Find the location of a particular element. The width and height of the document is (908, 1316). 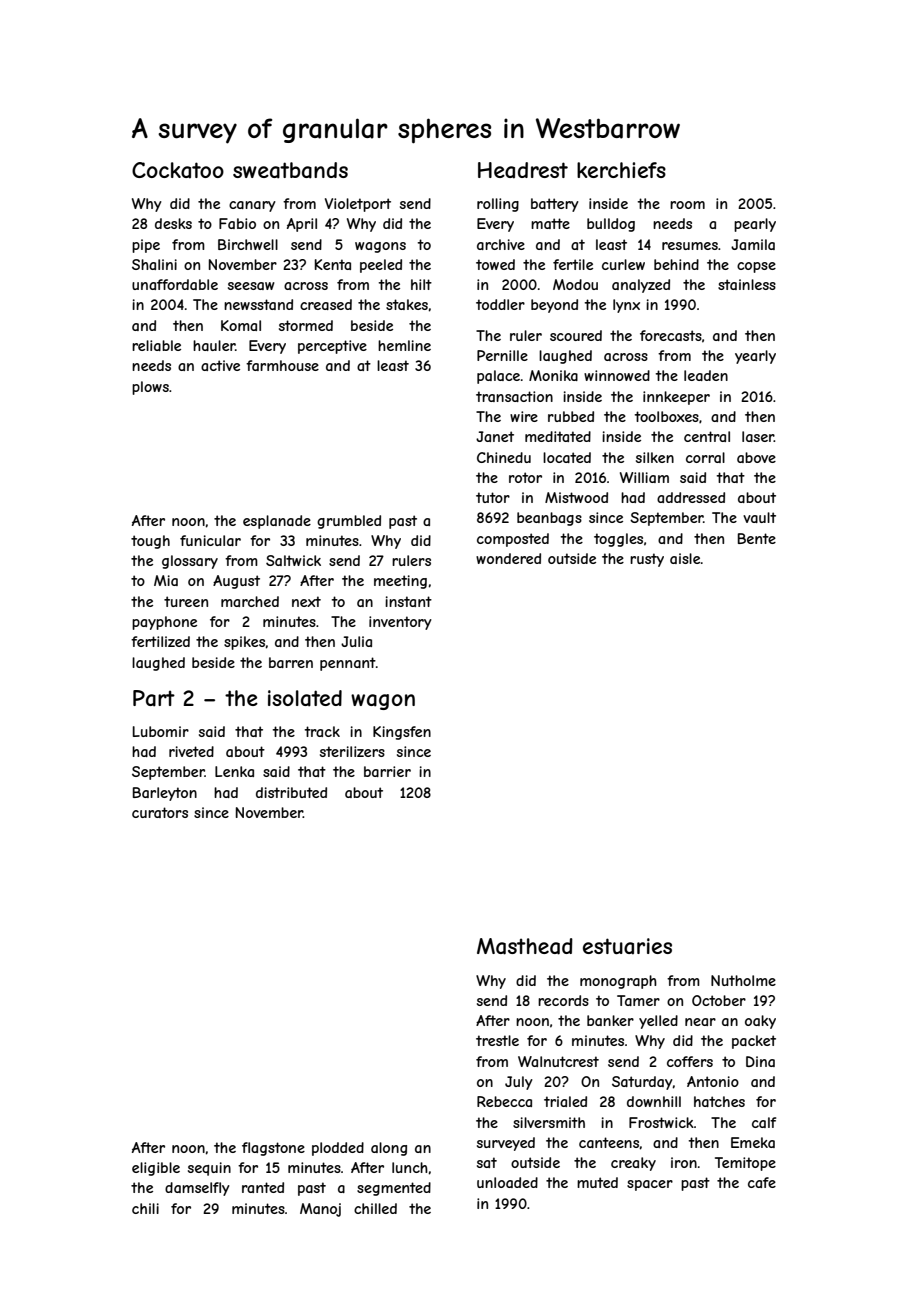

desks is located at coordinates (173, 223).
